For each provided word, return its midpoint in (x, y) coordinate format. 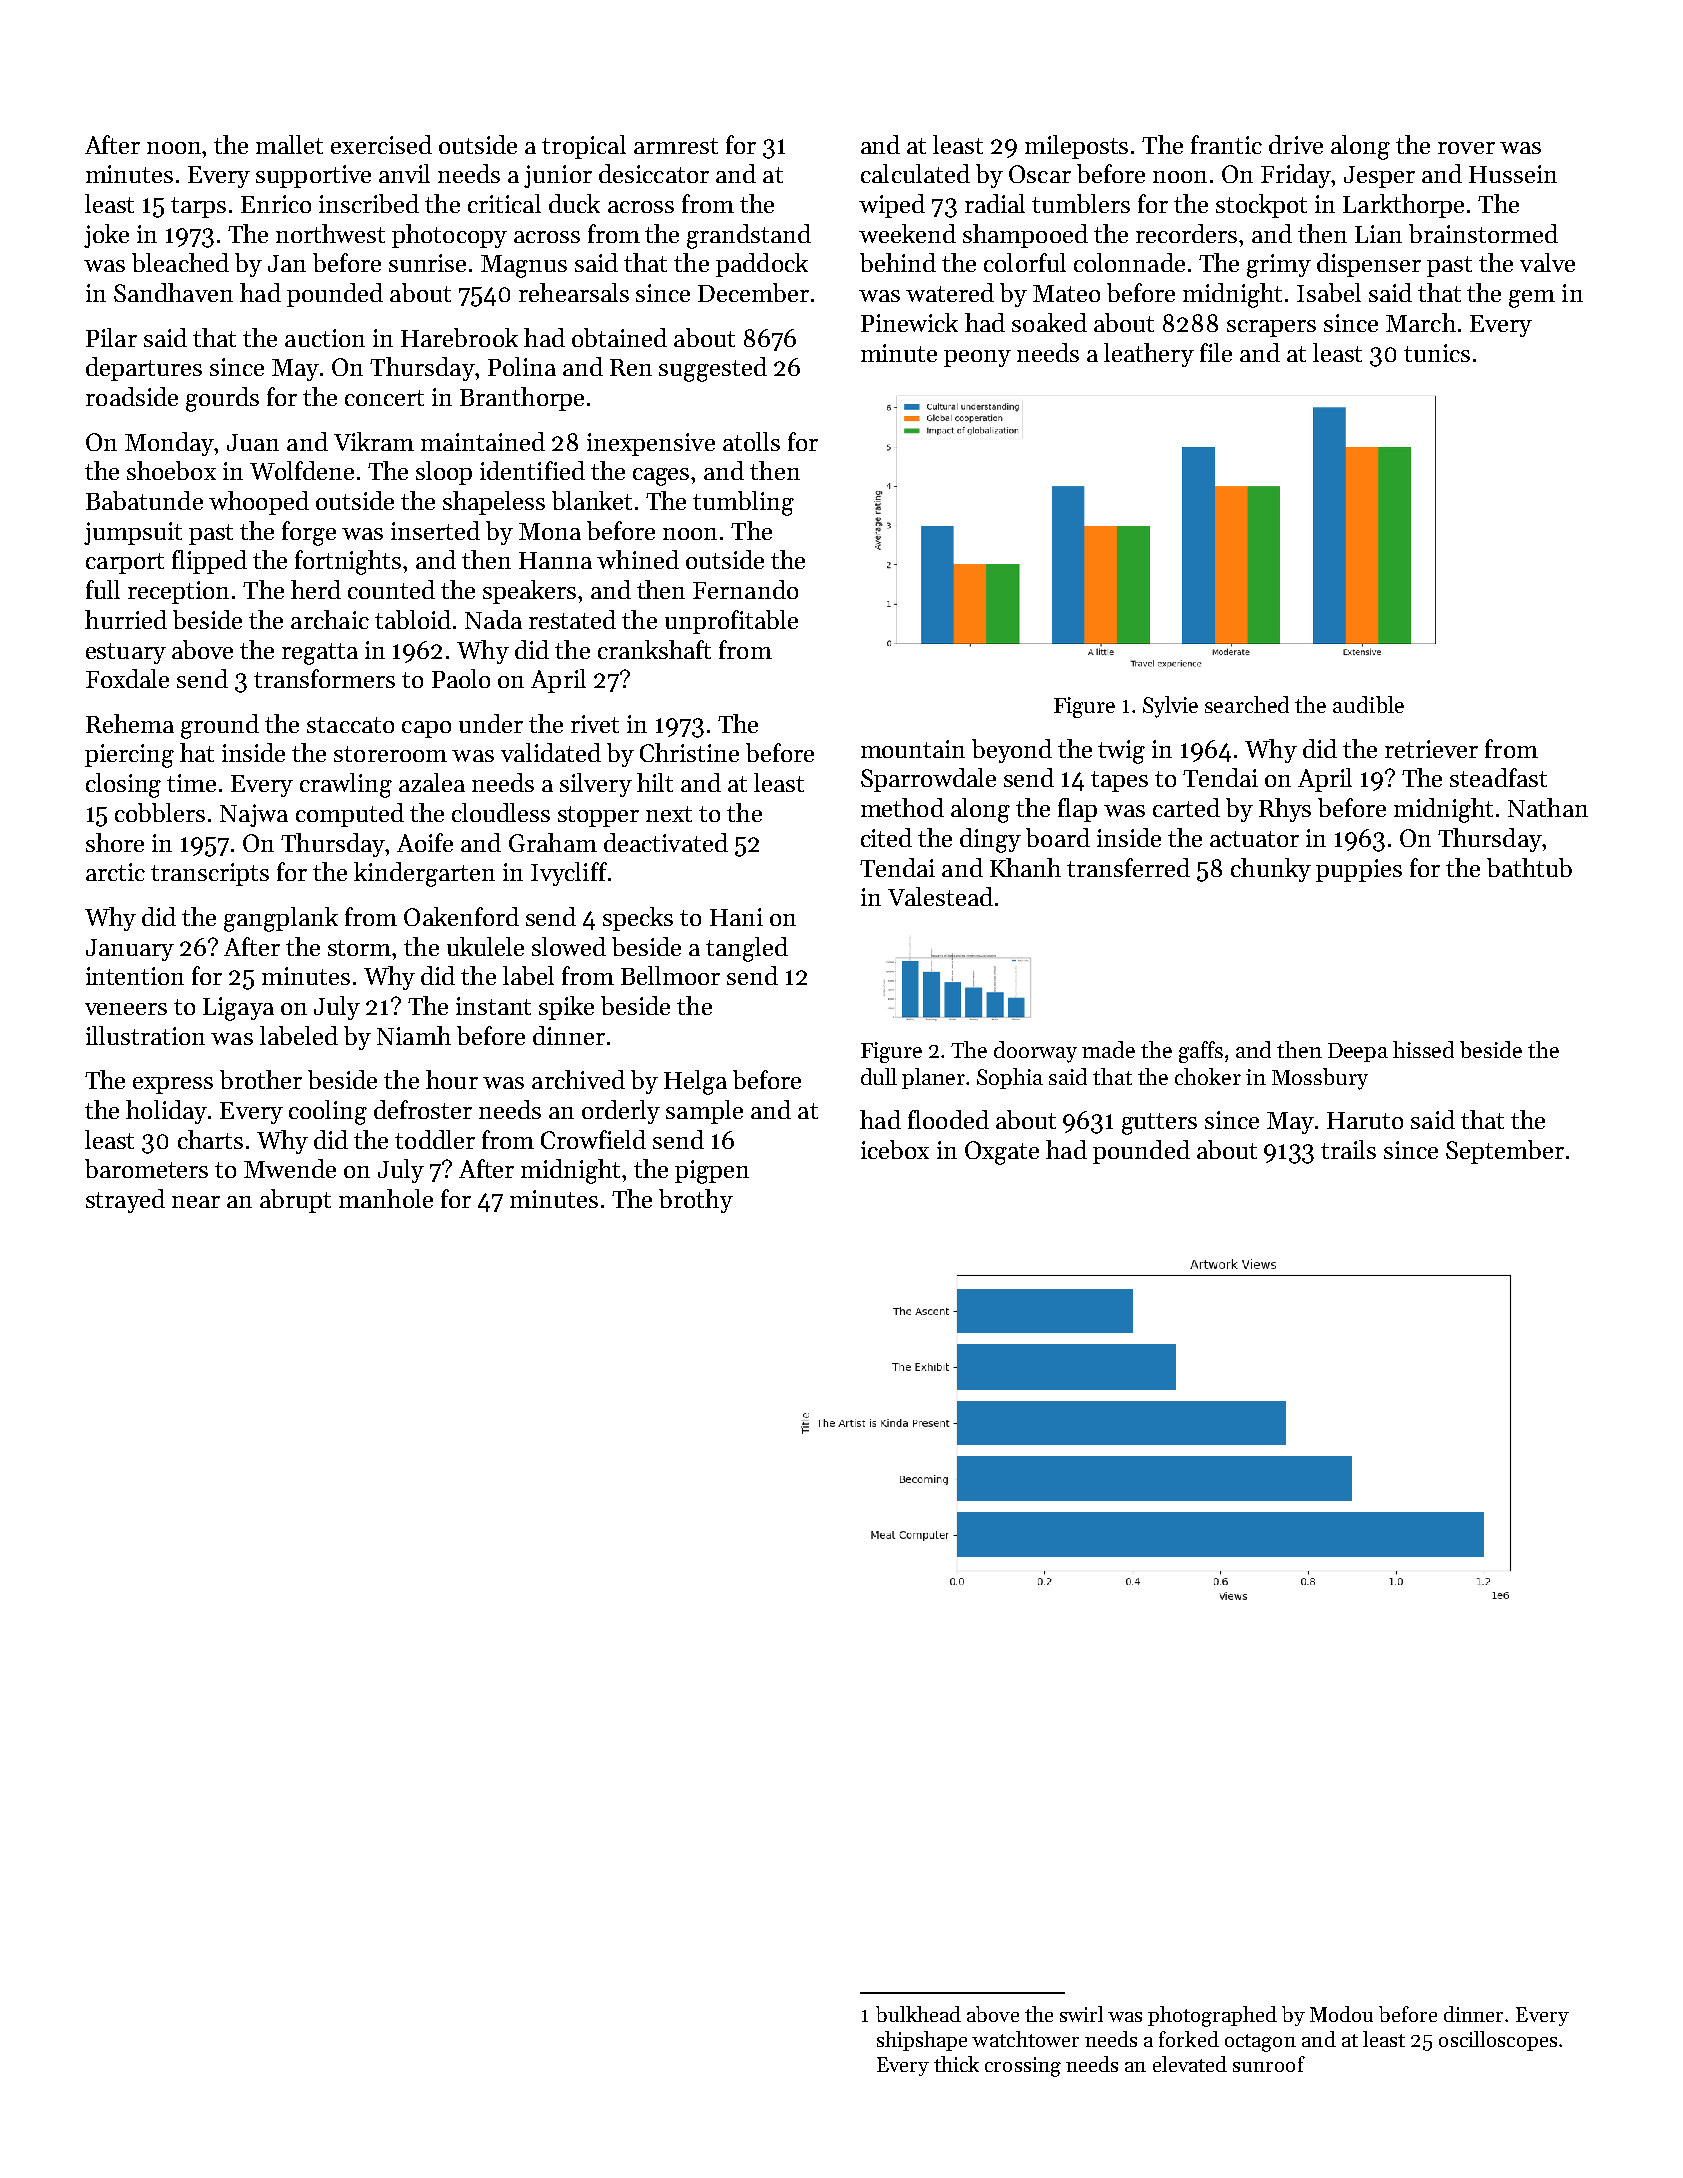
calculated (915, 173)
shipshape (922, 2041)
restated (572, 619)
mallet (289, 144)
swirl (1081, 2014)
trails (1348, 1149)
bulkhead (918, 2014)
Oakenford (461, 916)
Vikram (374, 441)
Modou (1341, 2014)
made (1108, 1049)
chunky (1271, 870)
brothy (696, 1201)
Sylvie (1170, 707)
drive (1296, 144)
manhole (386, 1198)
